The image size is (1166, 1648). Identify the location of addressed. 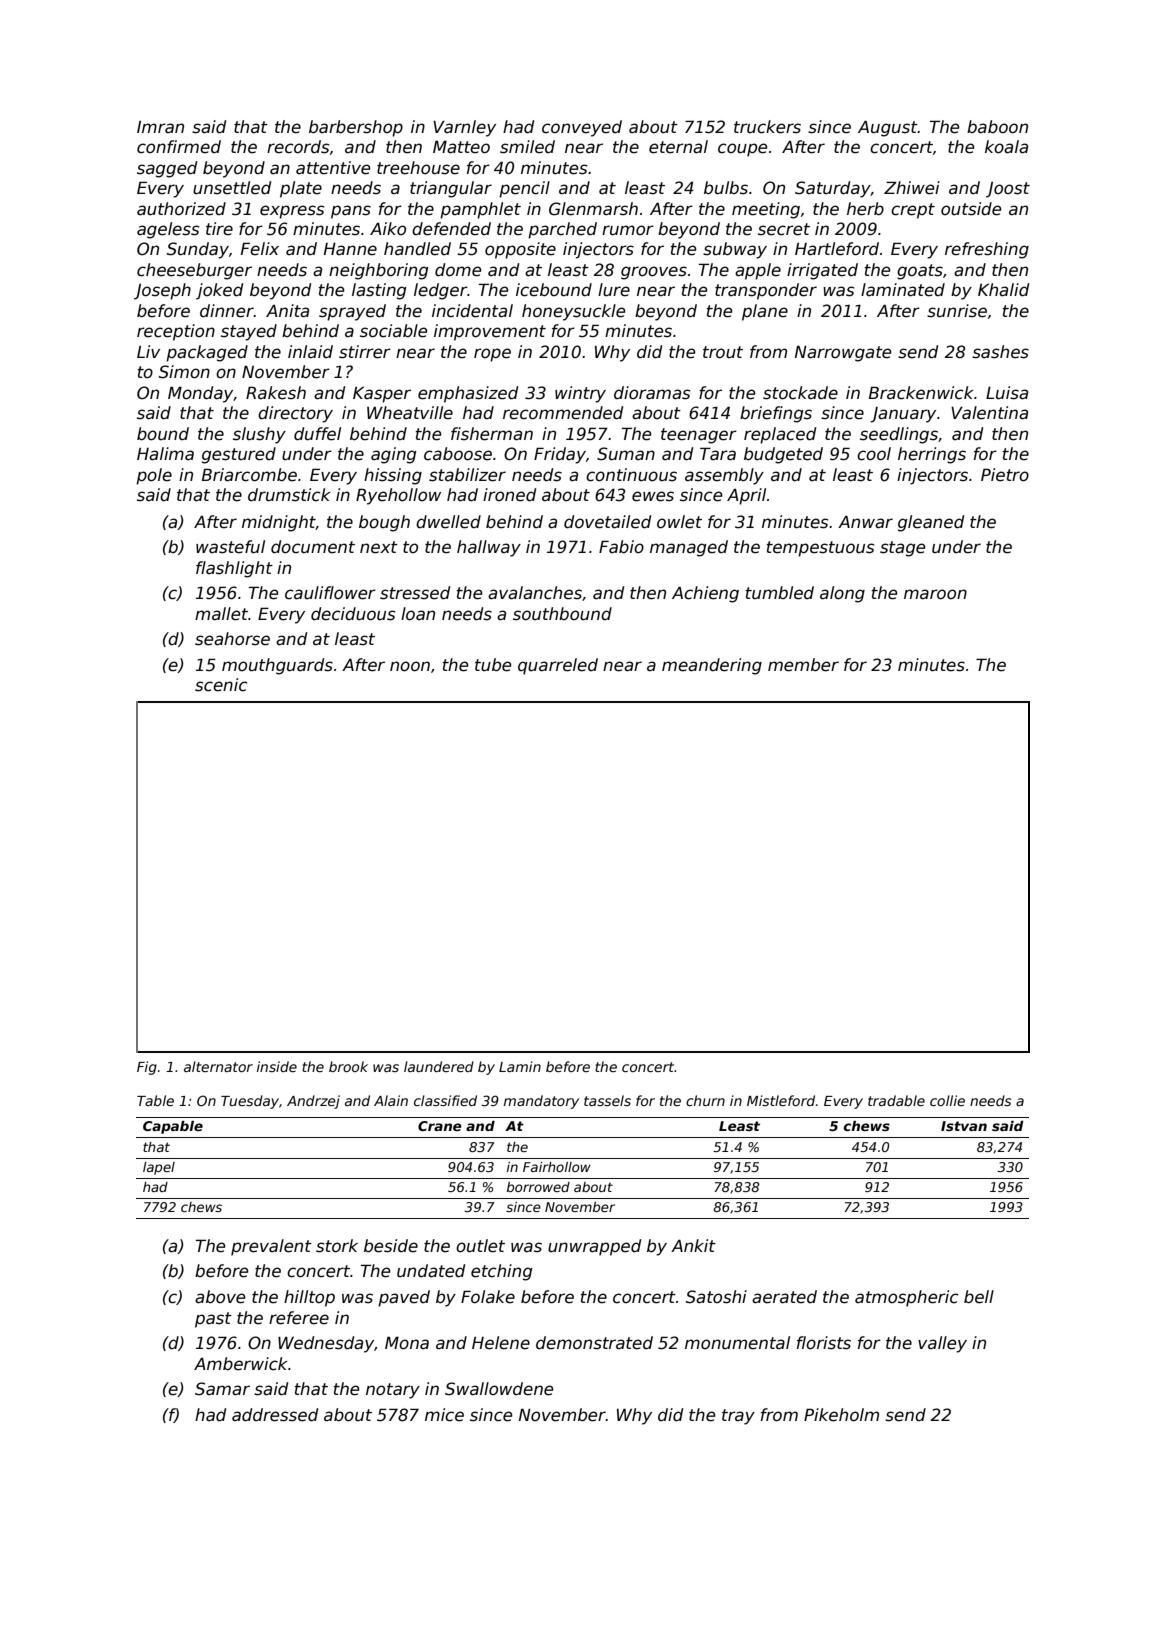
(275, 1415).
